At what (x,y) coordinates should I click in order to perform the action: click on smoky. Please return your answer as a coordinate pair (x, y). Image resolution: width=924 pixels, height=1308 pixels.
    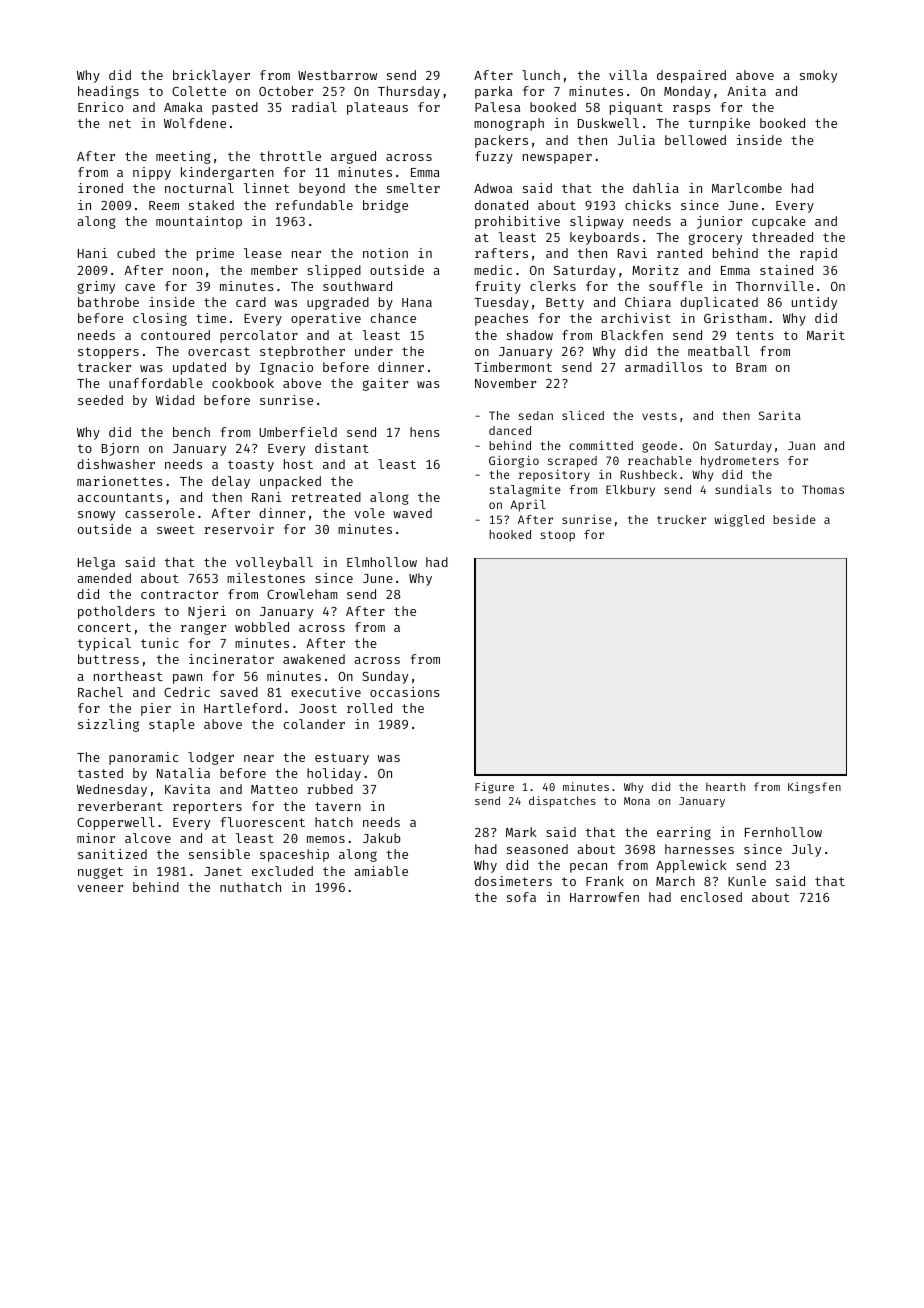
    Looking at the image, I should click on (818, 76).
